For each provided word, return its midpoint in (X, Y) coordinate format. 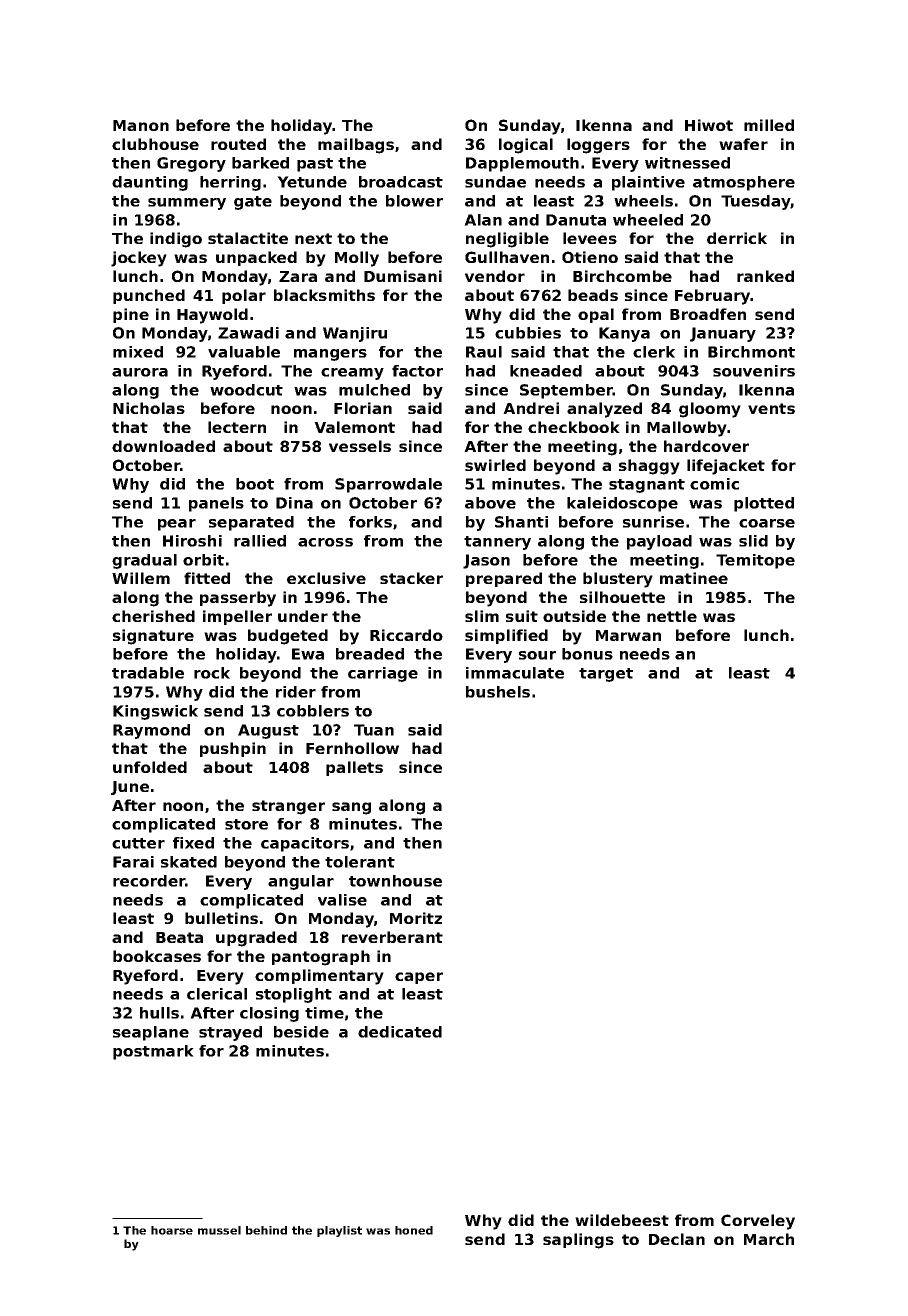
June (130, 788)
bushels (498, 692)
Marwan (628, 635)
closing (269, 1014)
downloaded (163, 446)
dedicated (400, 1032)
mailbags (356, 146)
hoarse (172, 1230)
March (769, 1239)
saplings (578, 1241)
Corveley (758, 1222)
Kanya (624, 334)
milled (769, 125)
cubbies (528, 333)
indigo (176, 240)
